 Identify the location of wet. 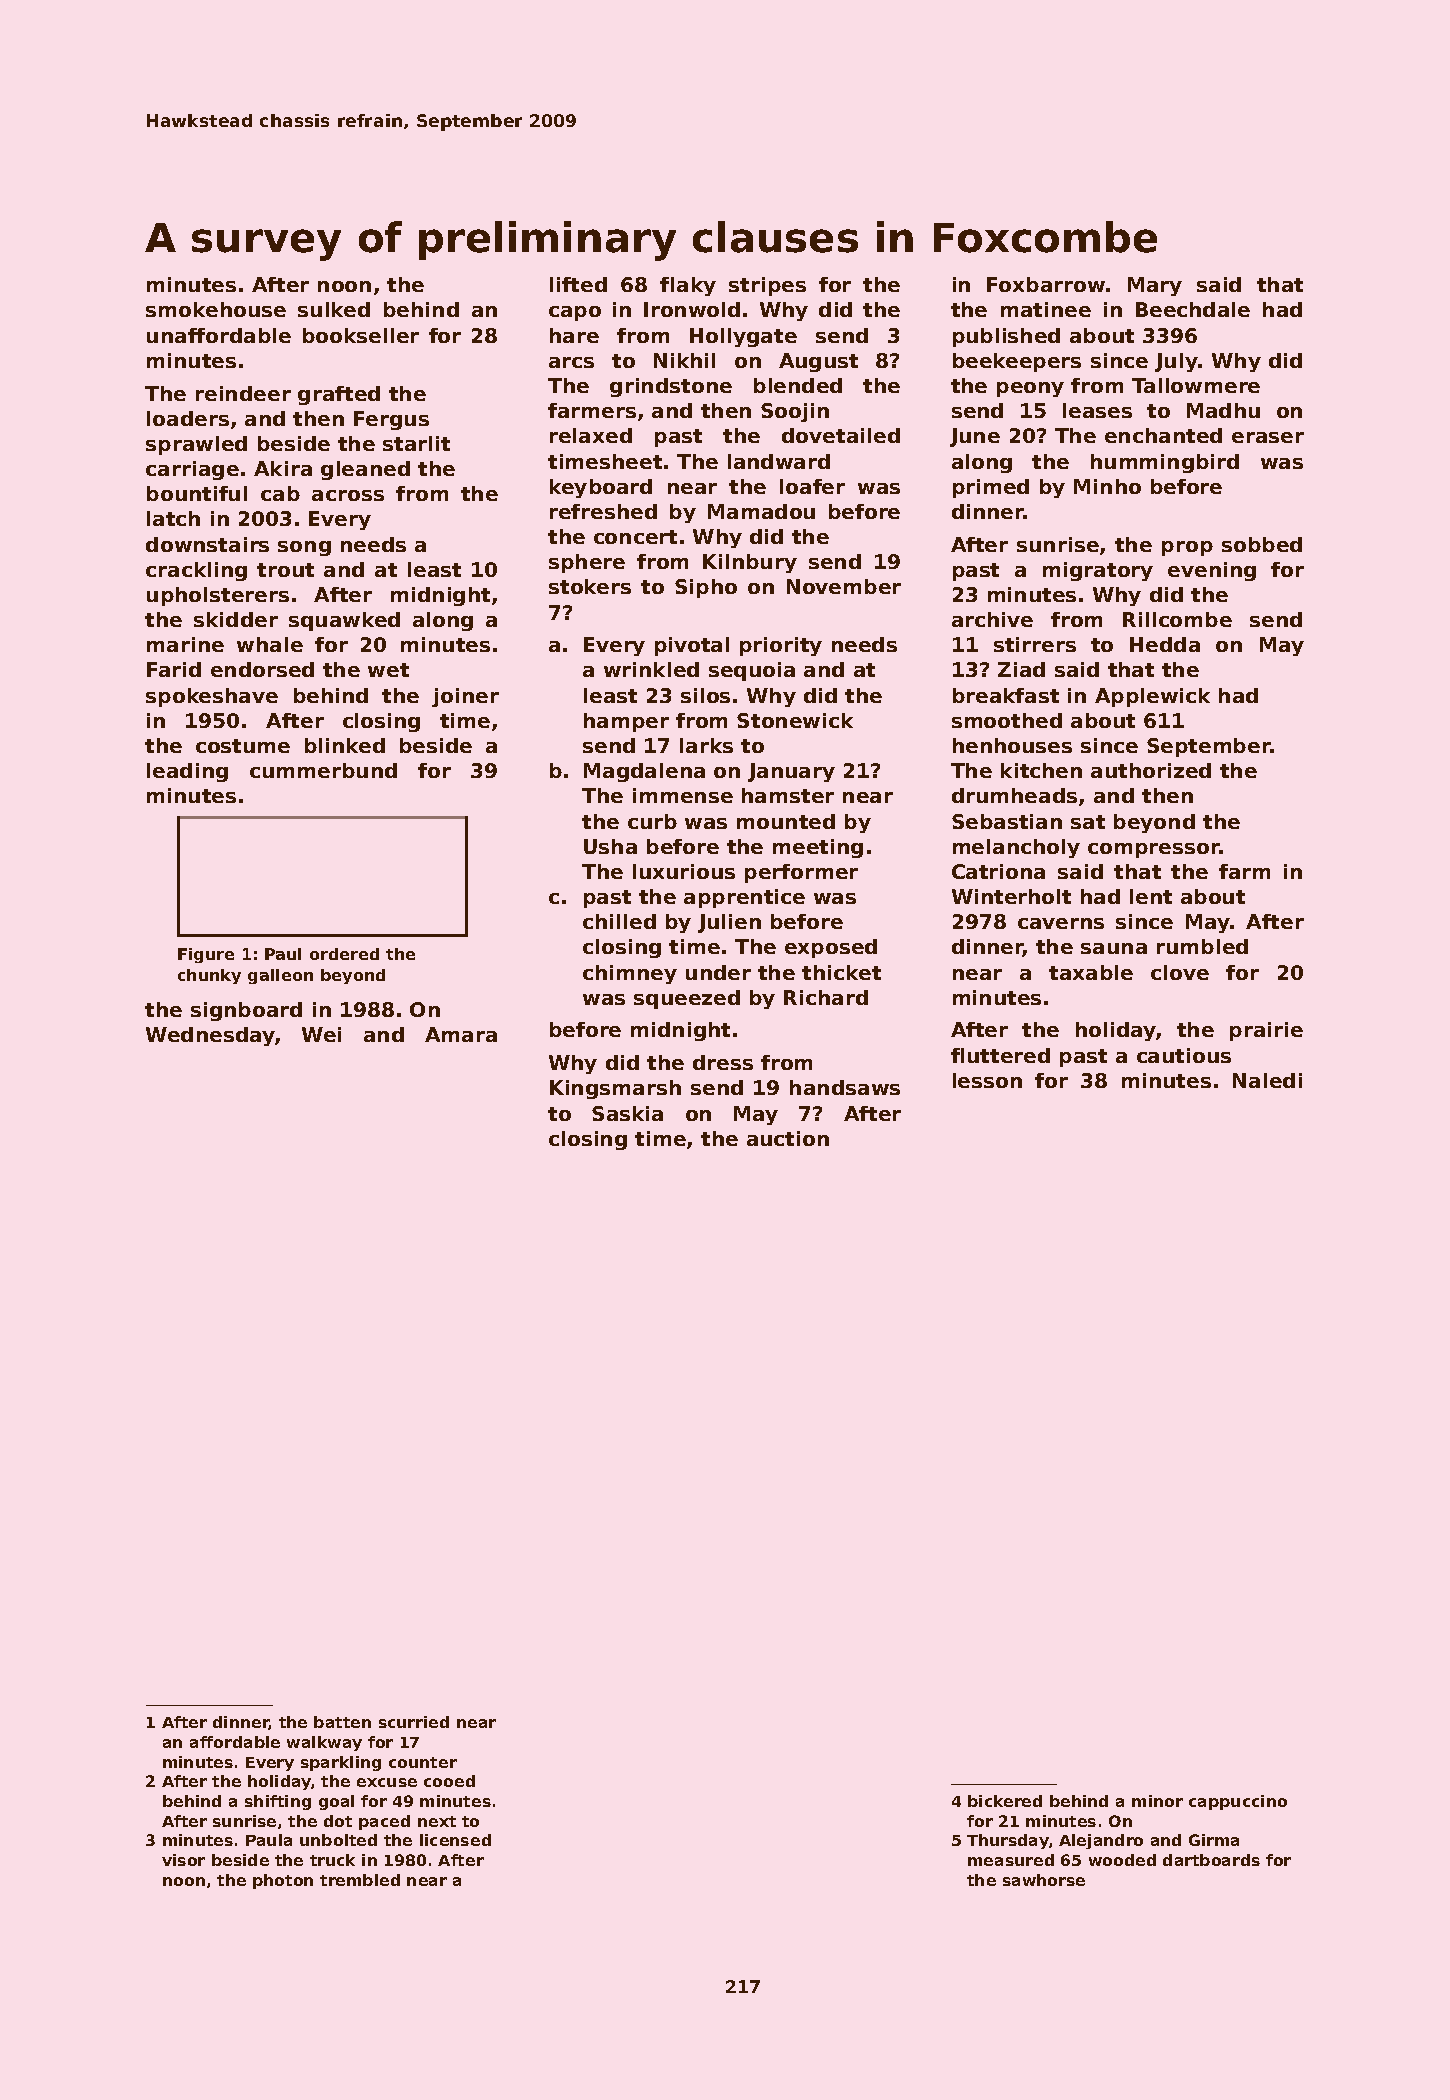
(388, 670).
